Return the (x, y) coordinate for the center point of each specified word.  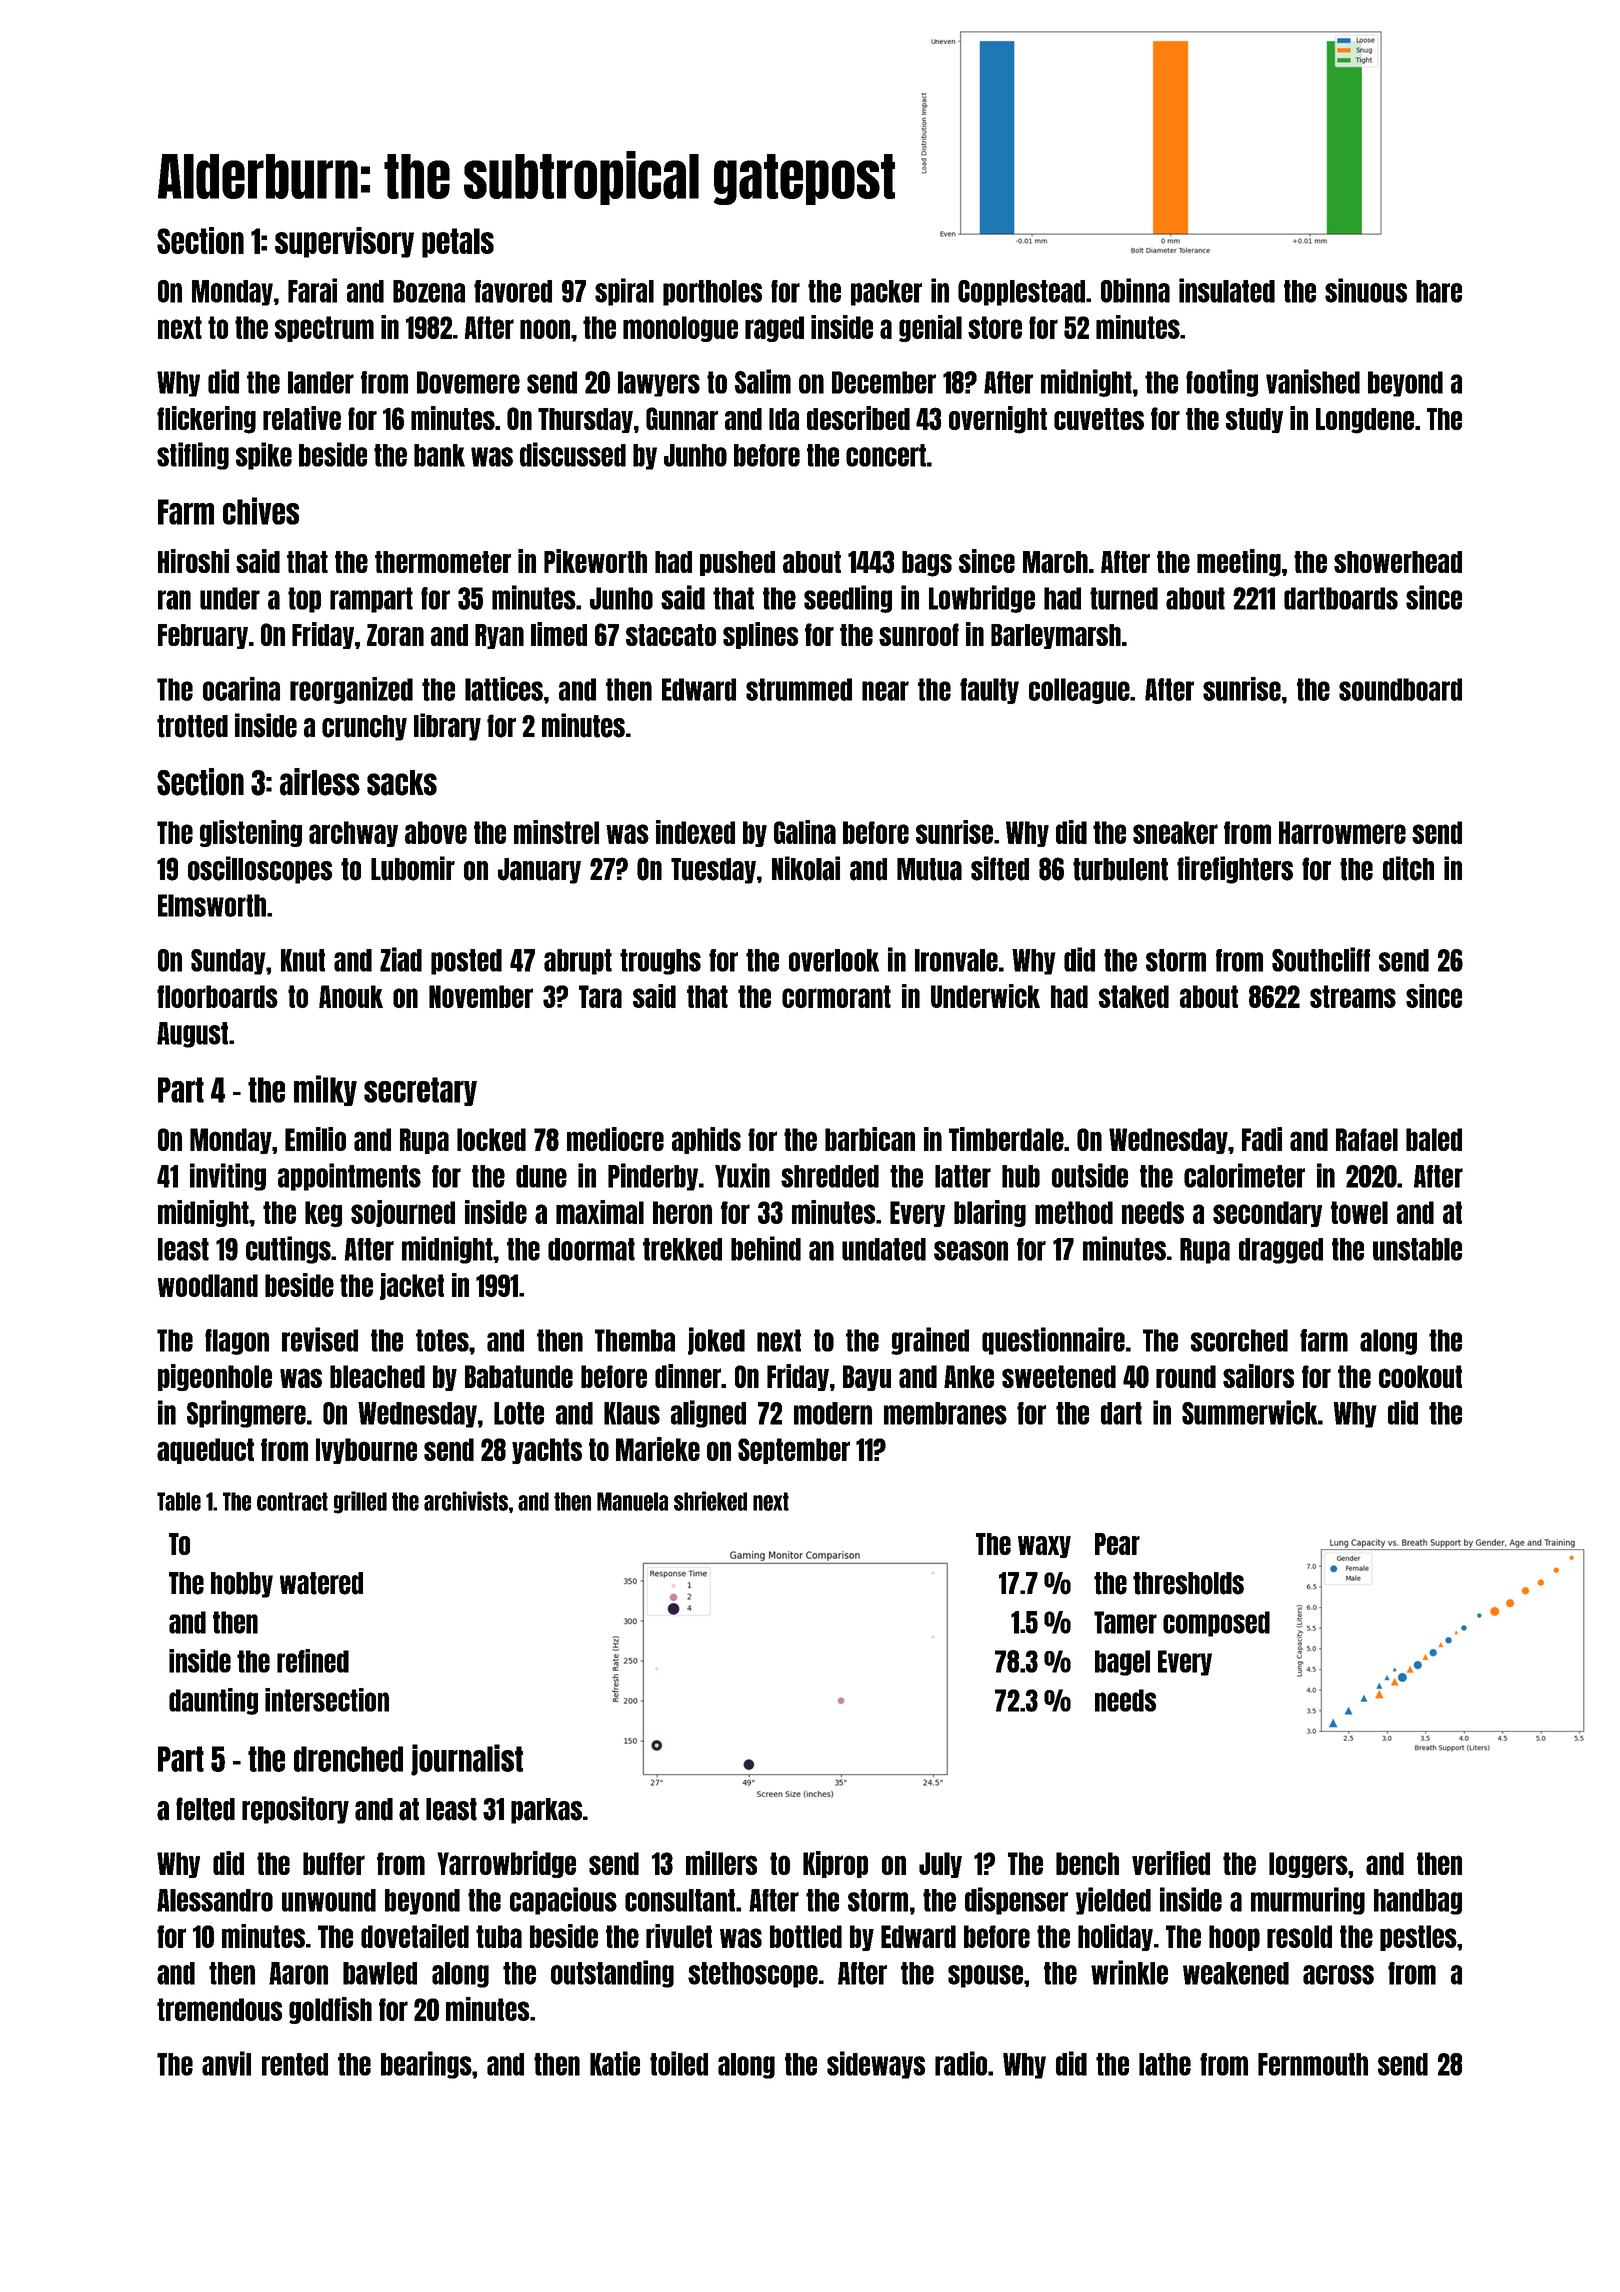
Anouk (351, 996)
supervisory (344, 242)
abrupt (578, 962)
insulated (1227, 290)
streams (1353, 996)
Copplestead (1021, 293)
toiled (679, 2063)
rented (295, 2064)
